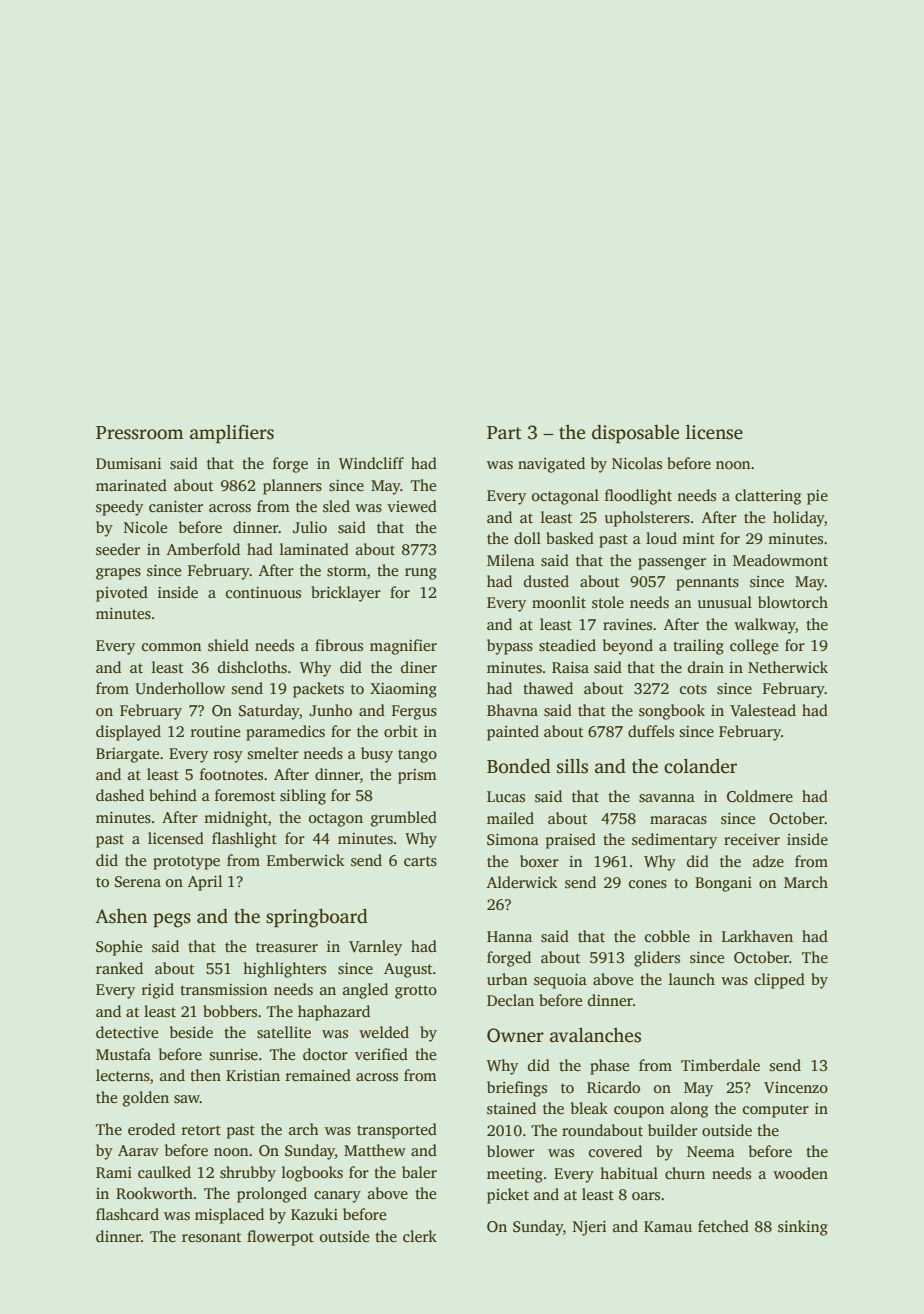  What do you see at coordinates (253, 1076) in the screenshot?
I see `Kristian` at bounding box center [253, 1076].
